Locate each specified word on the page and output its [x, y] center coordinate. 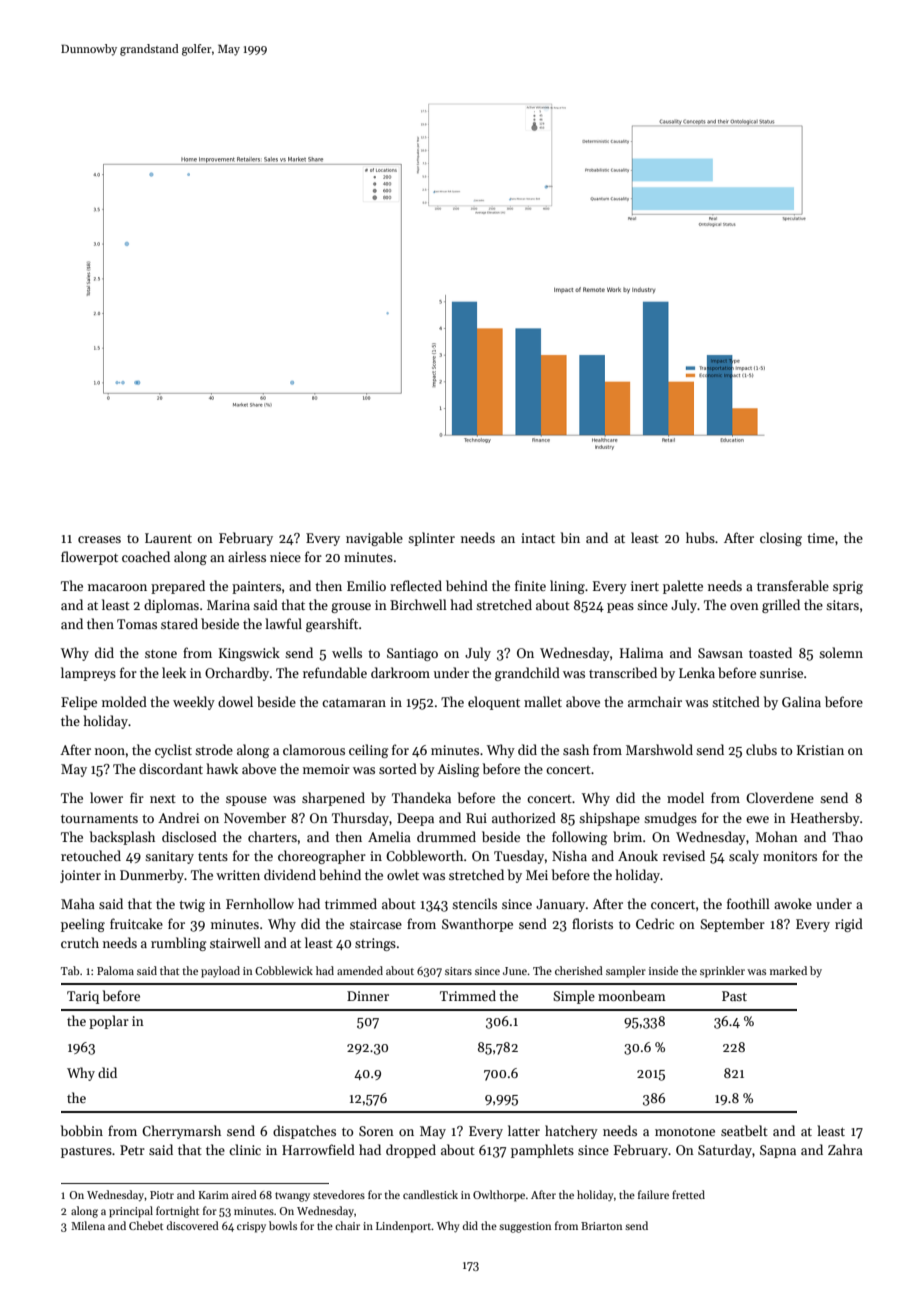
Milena [88, 1225]
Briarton [601, 1226]
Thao [847, 836]
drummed [446, 836]
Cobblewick [284, 970]
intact [538, 538]
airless [247, 556]
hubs [700, 537]
